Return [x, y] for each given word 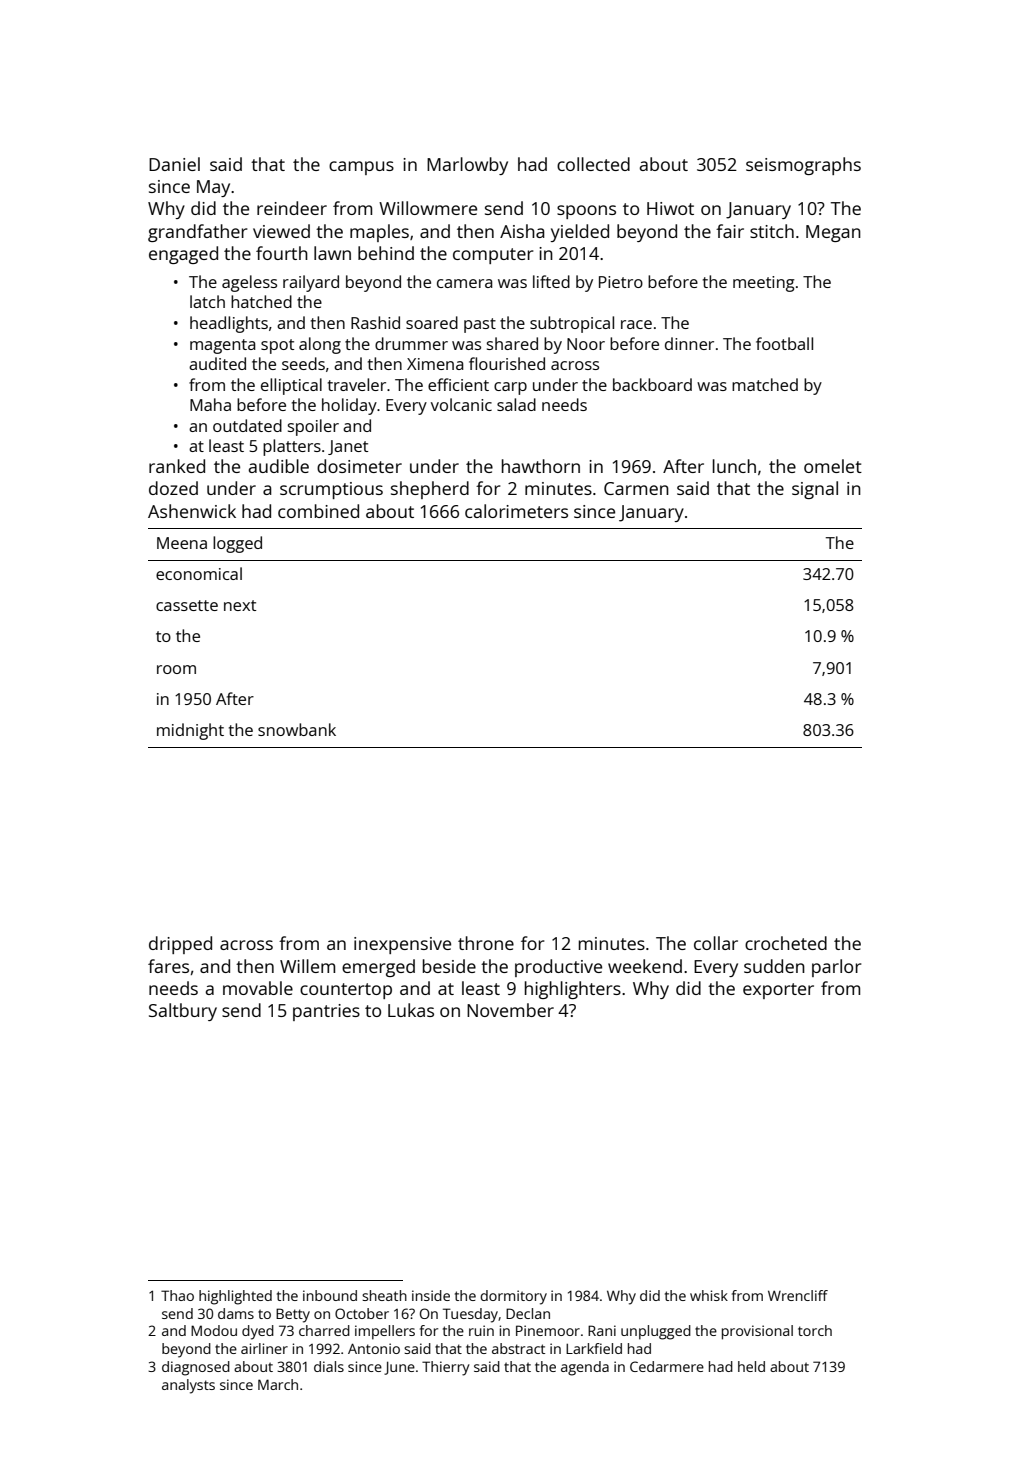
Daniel [174, 164]
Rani [602, 1330]
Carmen [636, 488]
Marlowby [467, 166]
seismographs [803, 166]
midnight [190, 731]
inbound [330, 1295]
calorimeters [516, 511]
